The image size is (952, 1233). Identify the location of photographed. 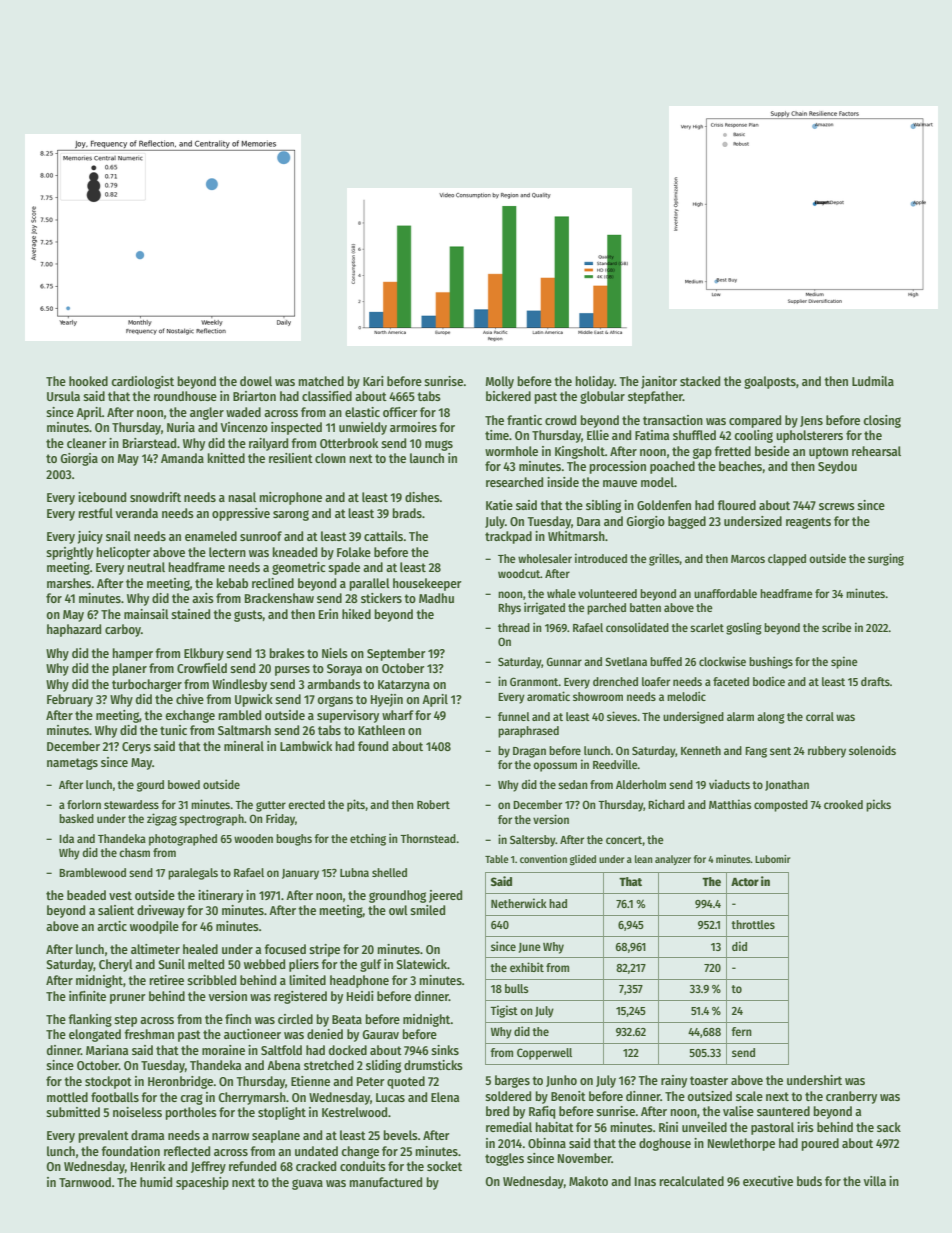
(183, 840).
